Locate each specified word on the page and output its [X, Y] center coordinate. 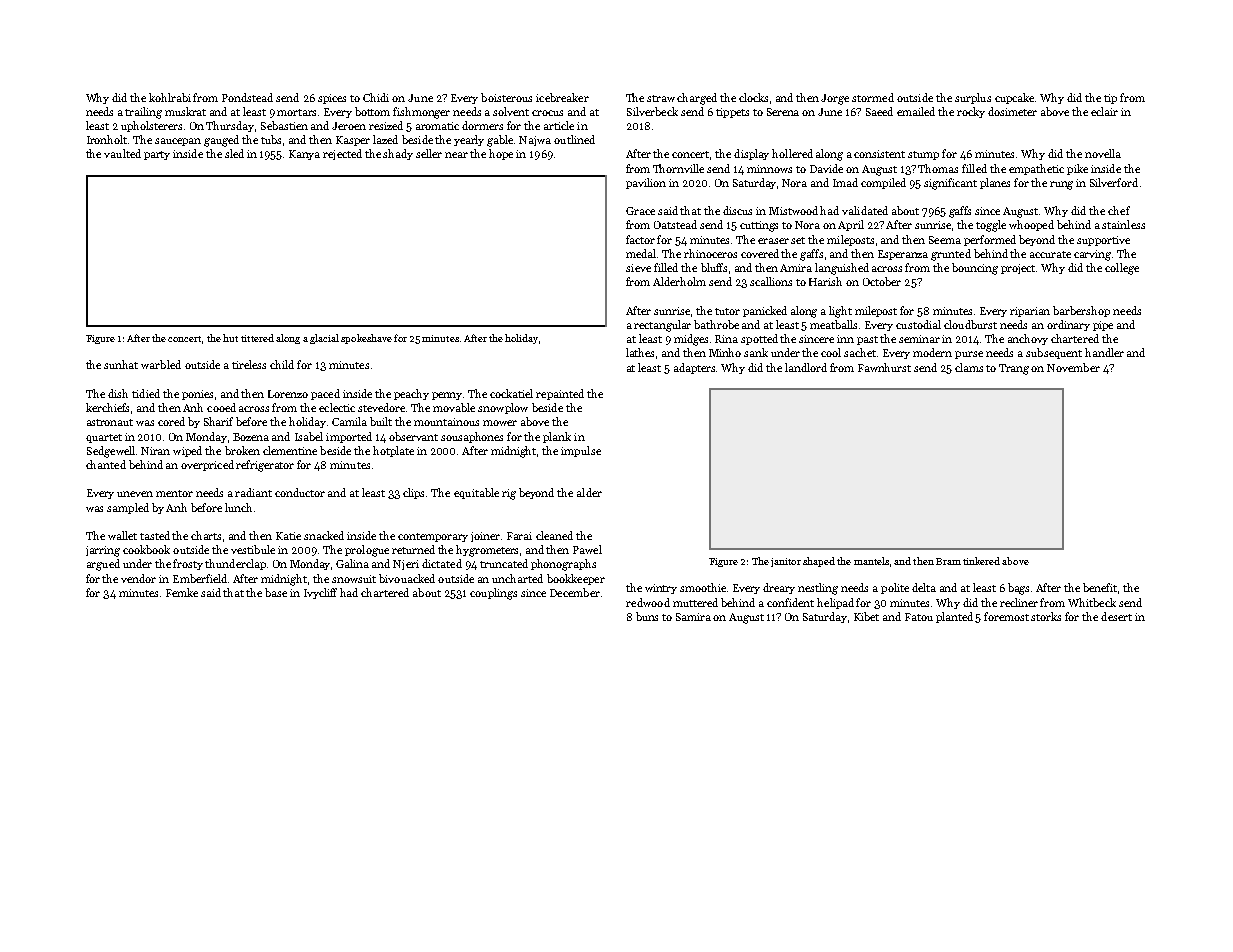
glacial [324, 339]
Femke [182, 592]
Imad [845, 182]
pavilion [646, 183]
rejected [342, 154]
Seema [945, 240]
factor [640, 239]
